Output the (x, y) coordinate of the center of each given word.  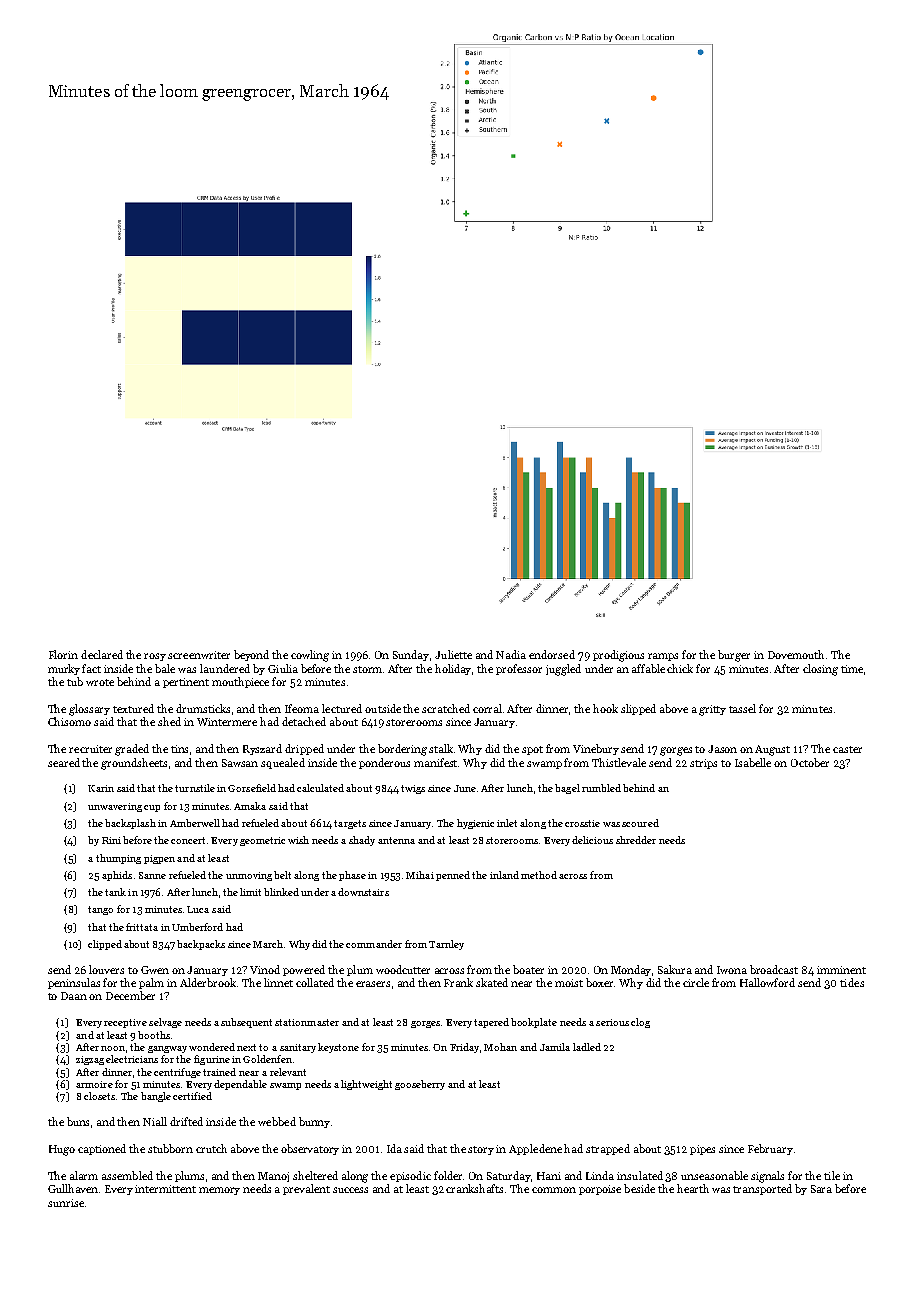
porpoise (600, 1190)
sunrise (66, 1203)
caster (847, 749)
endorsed (552, 654)
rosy (155, 657)
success (350, 1190)
